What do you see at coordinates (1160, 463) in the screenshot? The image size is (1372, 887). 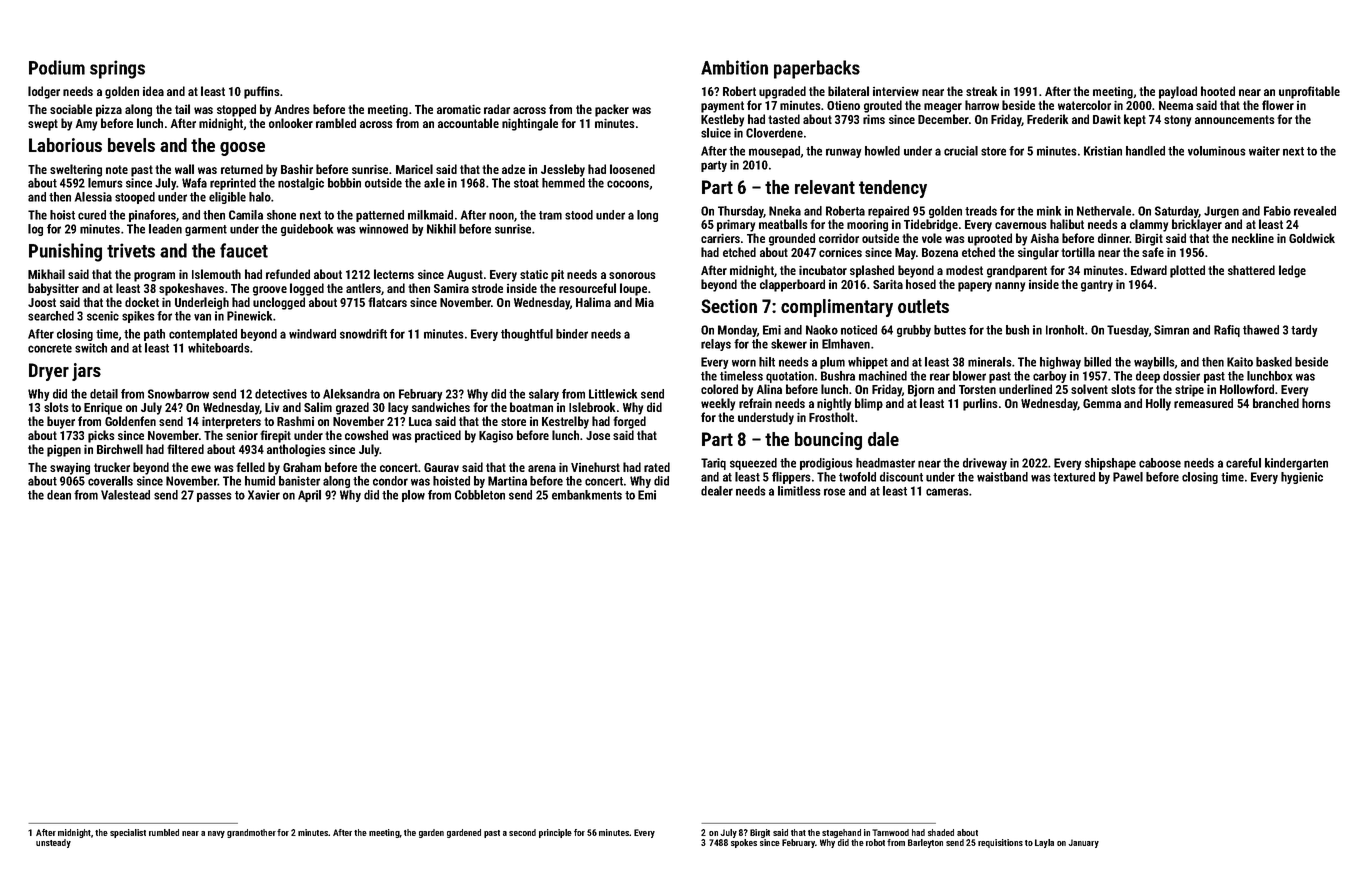 I see `caboose` at bounding box center [1160, 463].
